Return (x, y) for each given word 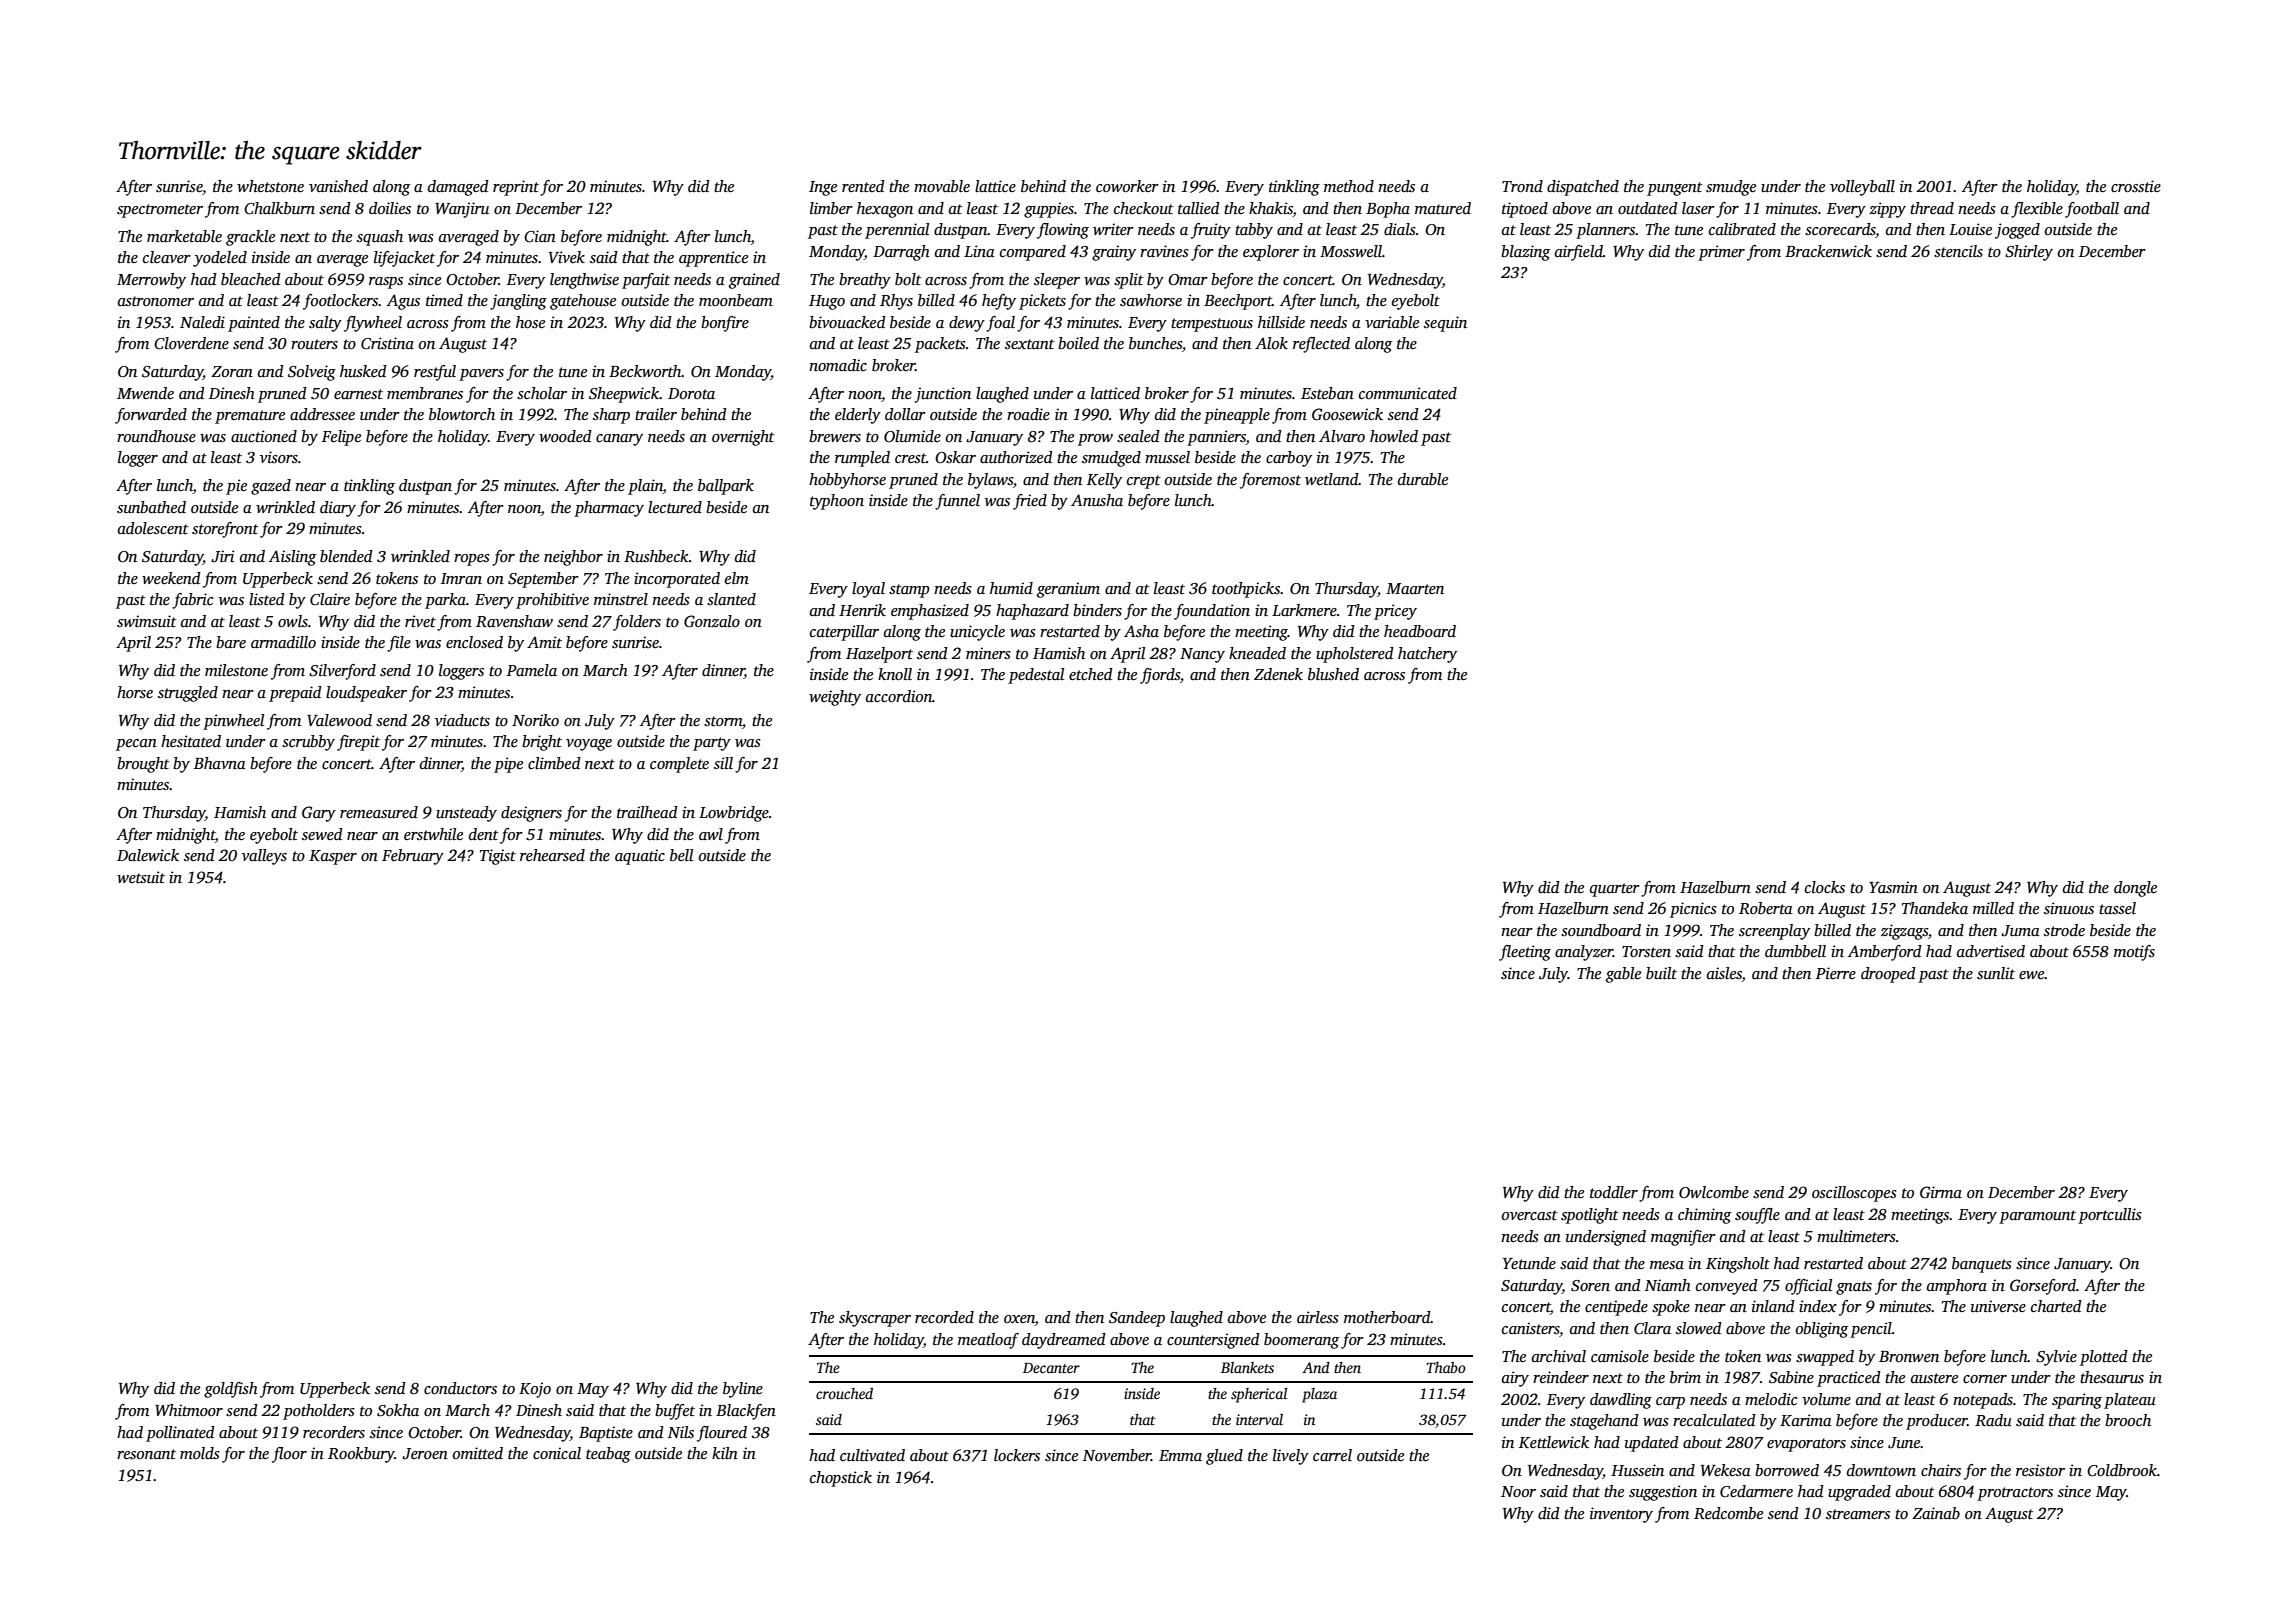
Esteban (1327, 393)
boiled (1078, 343)
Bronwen (1909, 1356)
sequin (1445, 324)
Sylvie (2056, 1358)
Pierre (1836, 973)
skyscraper (875, 1319)
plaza (1319, 1395)
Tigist (498, 857)
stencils (1958, 251)
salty (325, 324)
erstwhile (433, 834)
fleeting (1525, 953)
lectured (675, 507)
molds (200, 1453)
